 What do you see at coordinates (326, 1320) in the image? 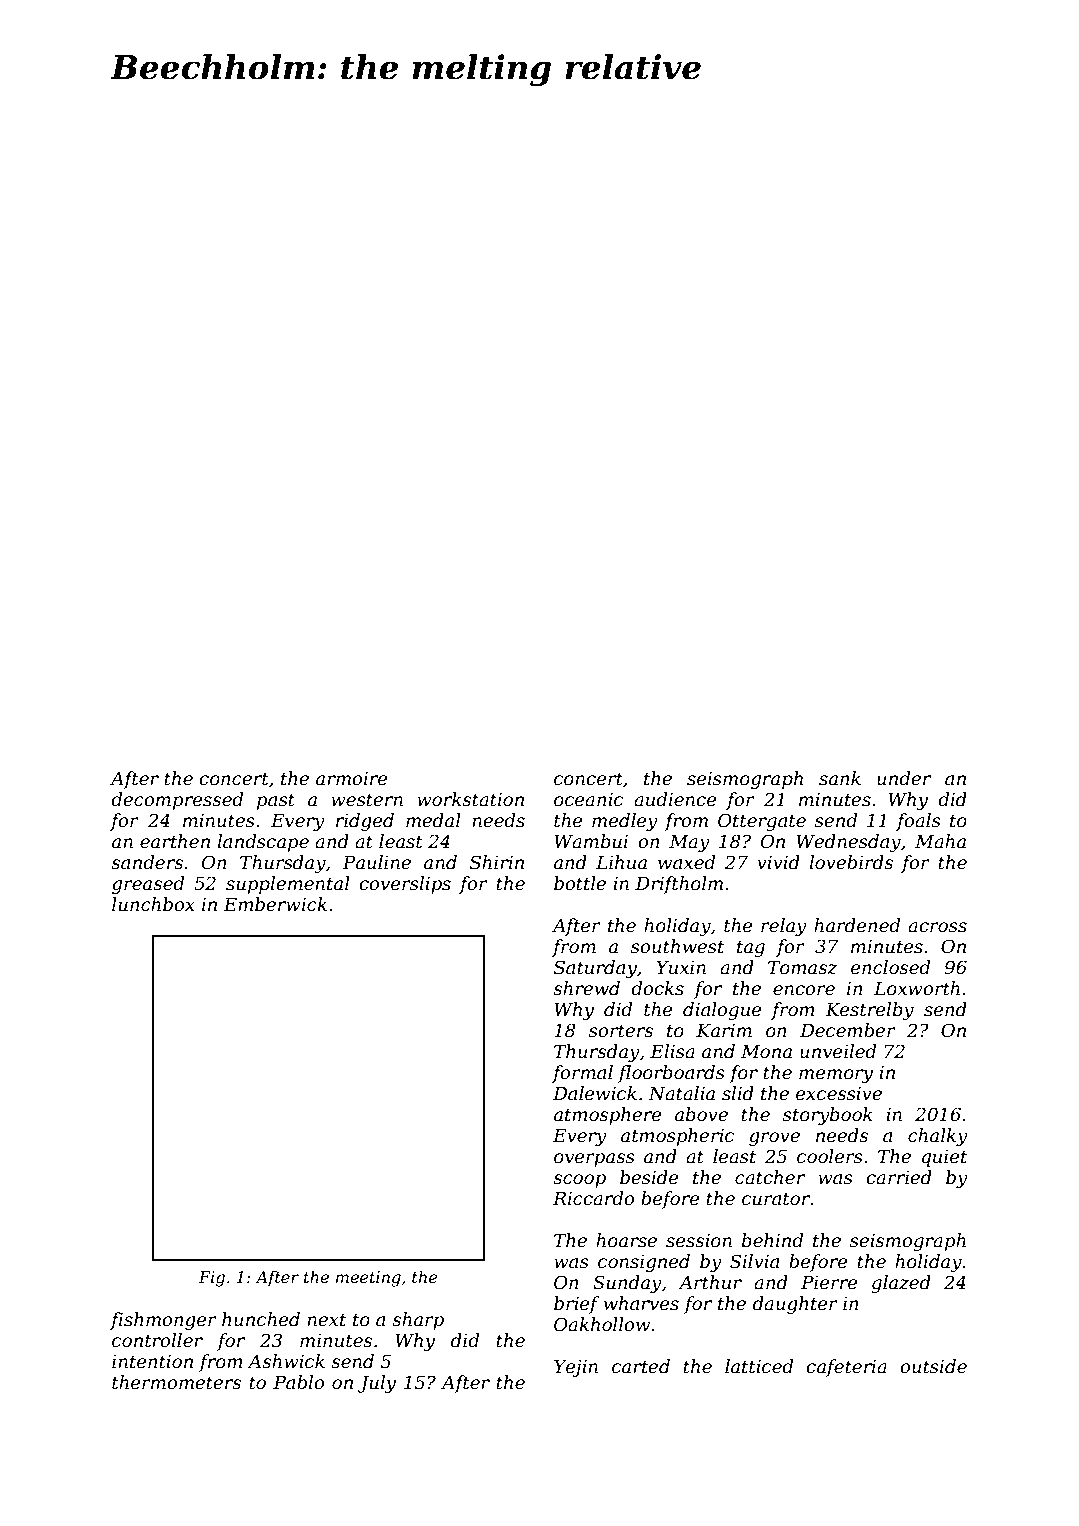
I see `next` at bounding box center [326, 1320].
